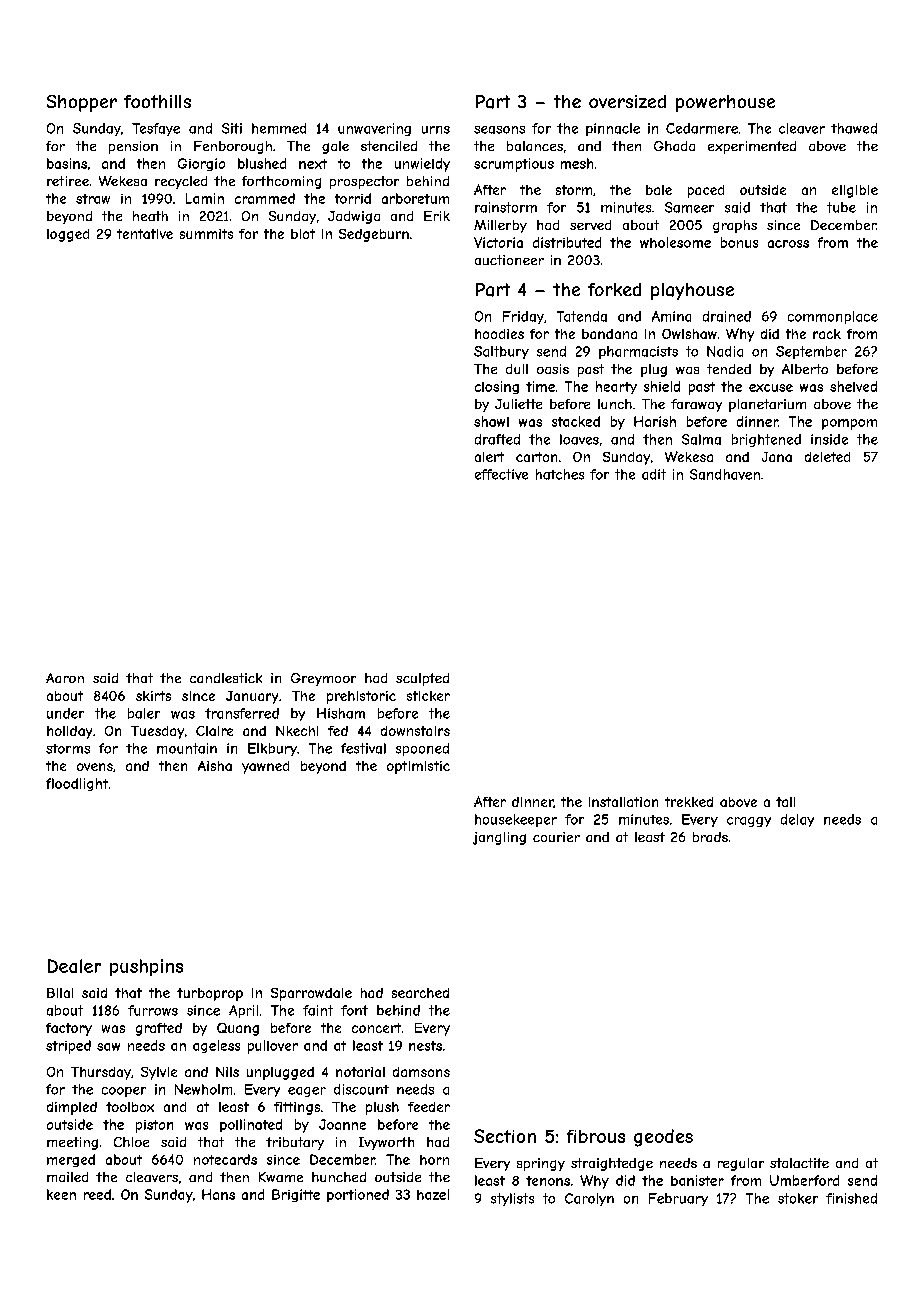 The height and width of the screenshot is (1308, 924). Describe the element at coordinates (279, 128) in the screenshot. I see `hemmed` at that location.
